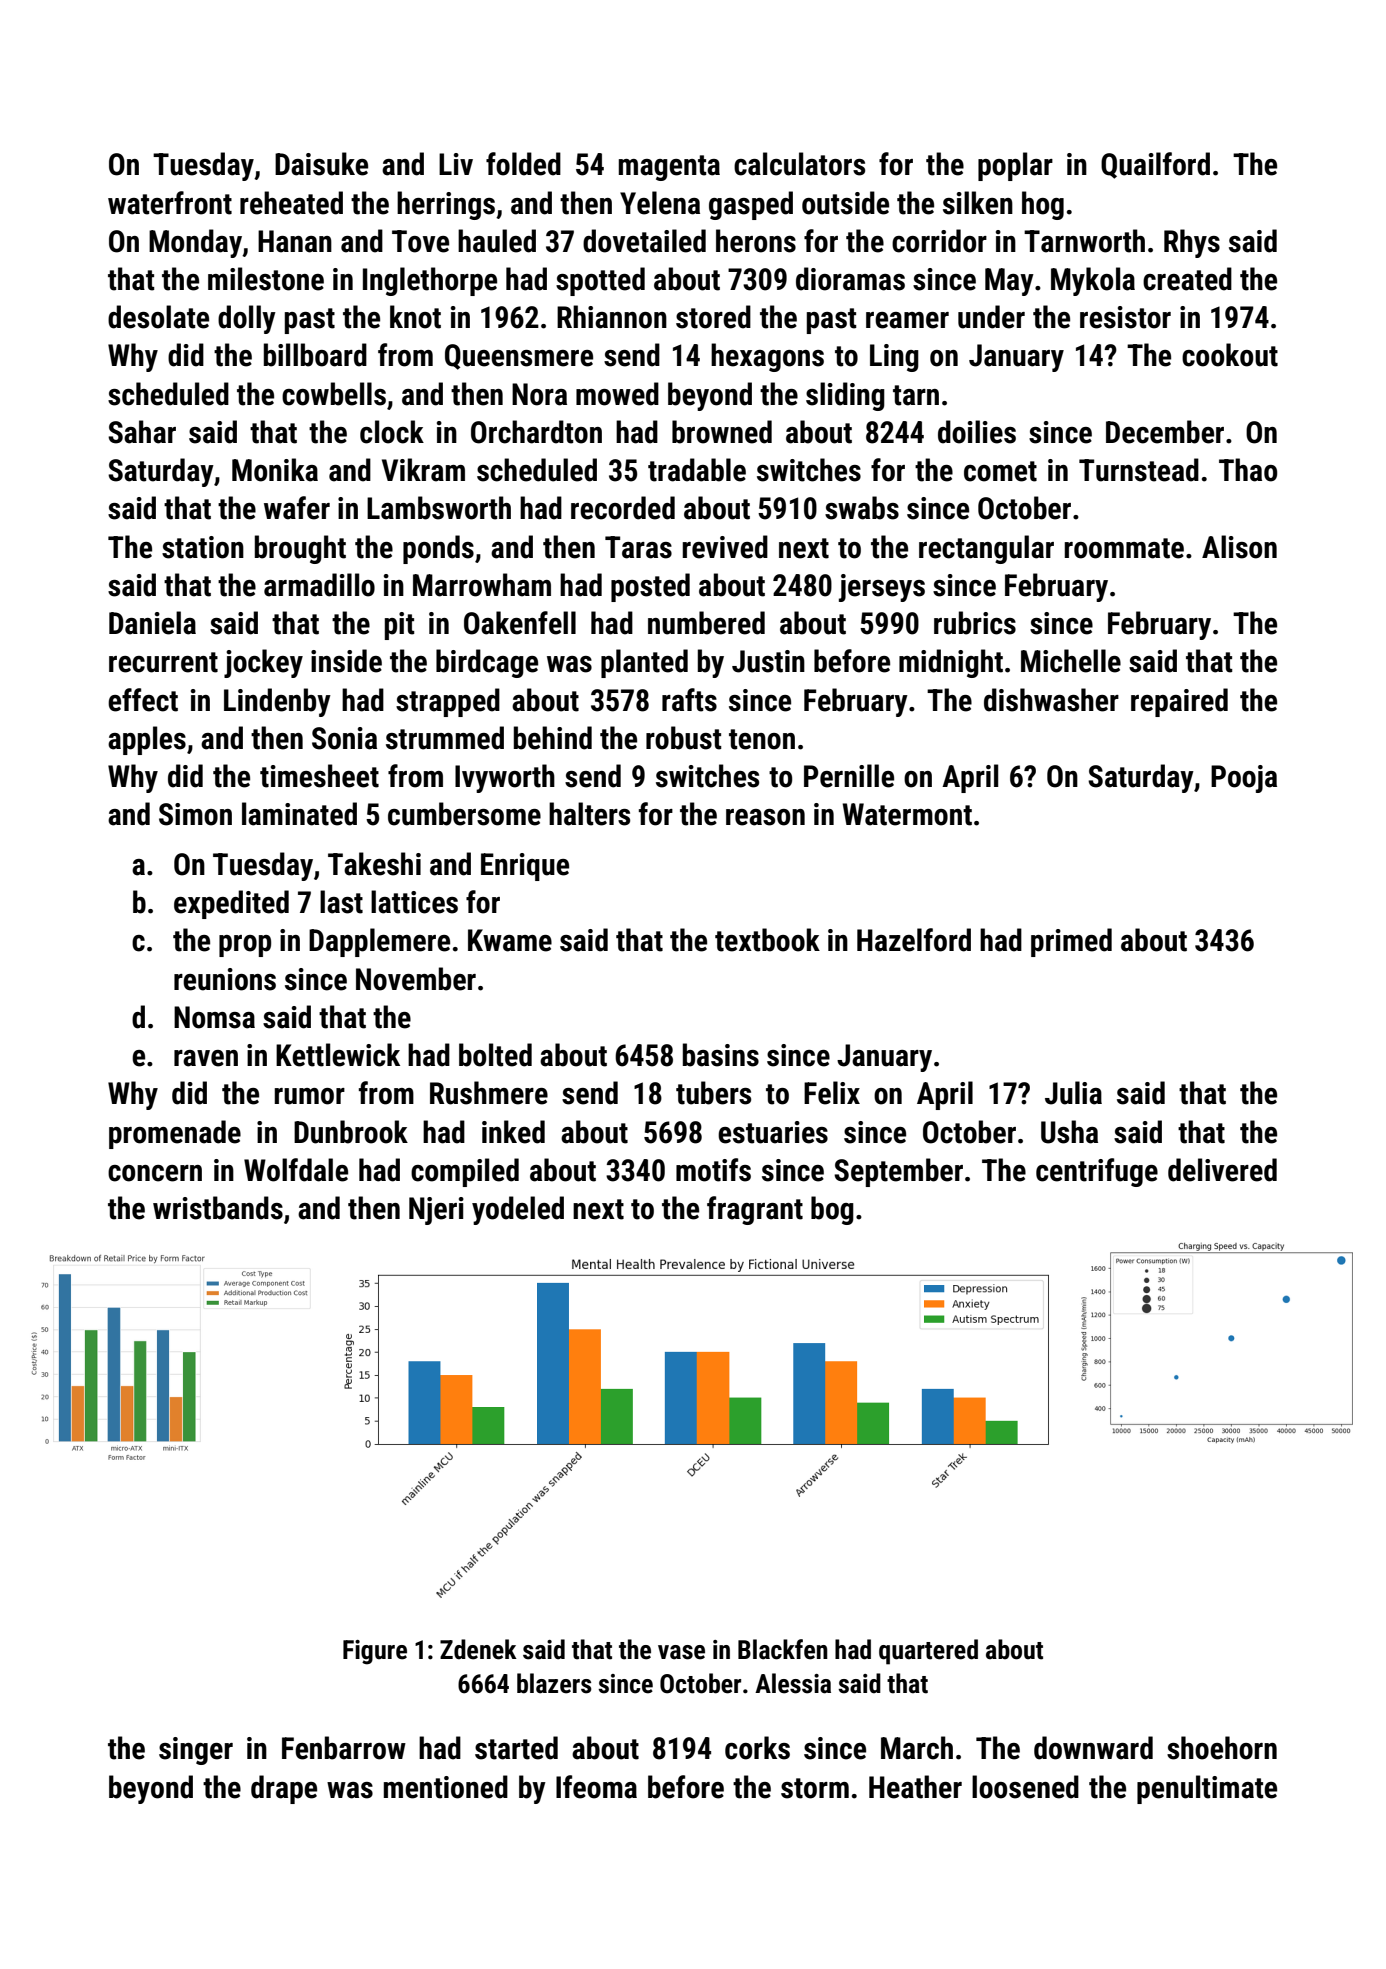  I want to click on yodeled, so click(518, 1210).
